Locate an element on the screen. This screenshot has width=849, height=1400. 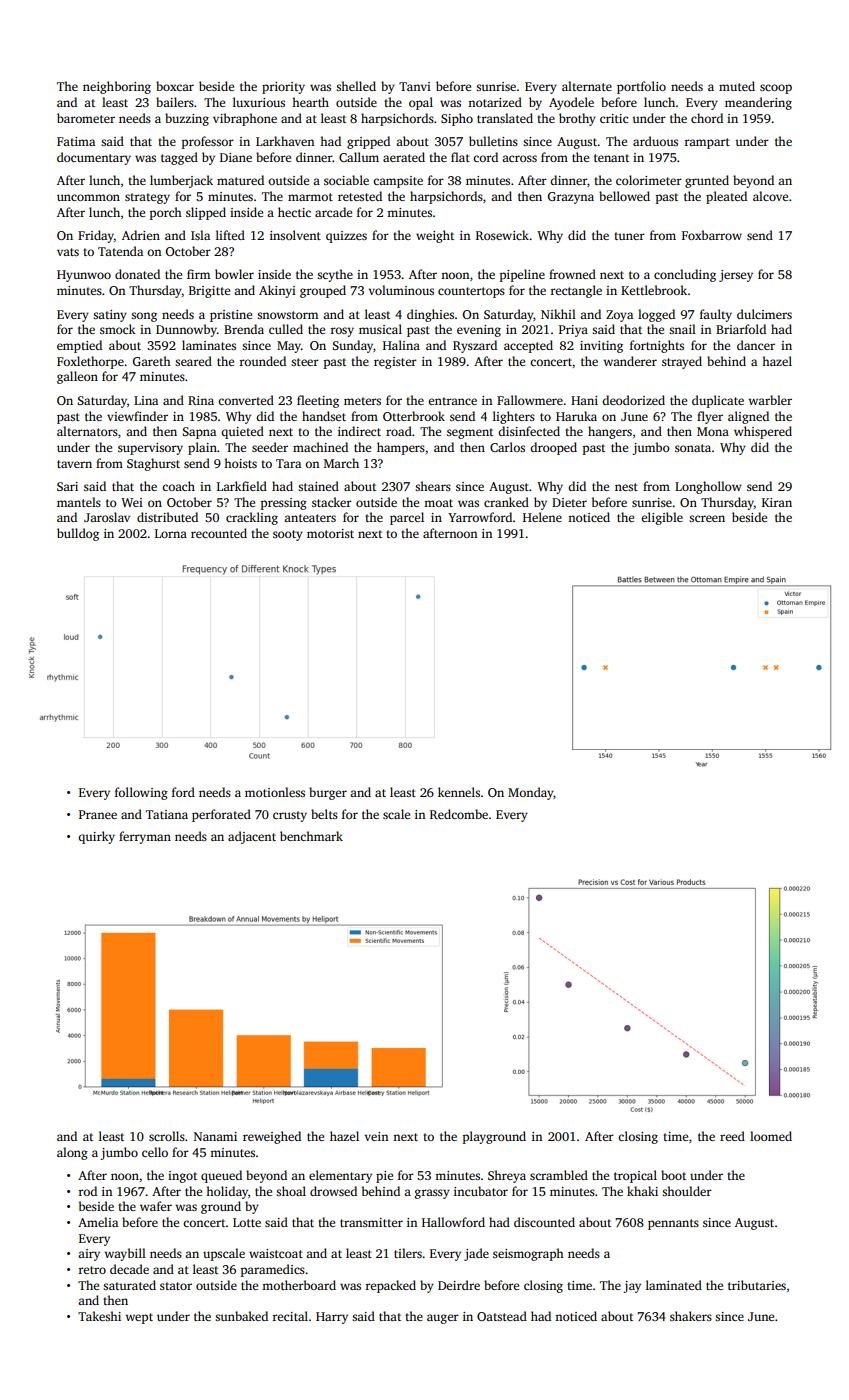
adjacent is located at coordinates (252, 837).
